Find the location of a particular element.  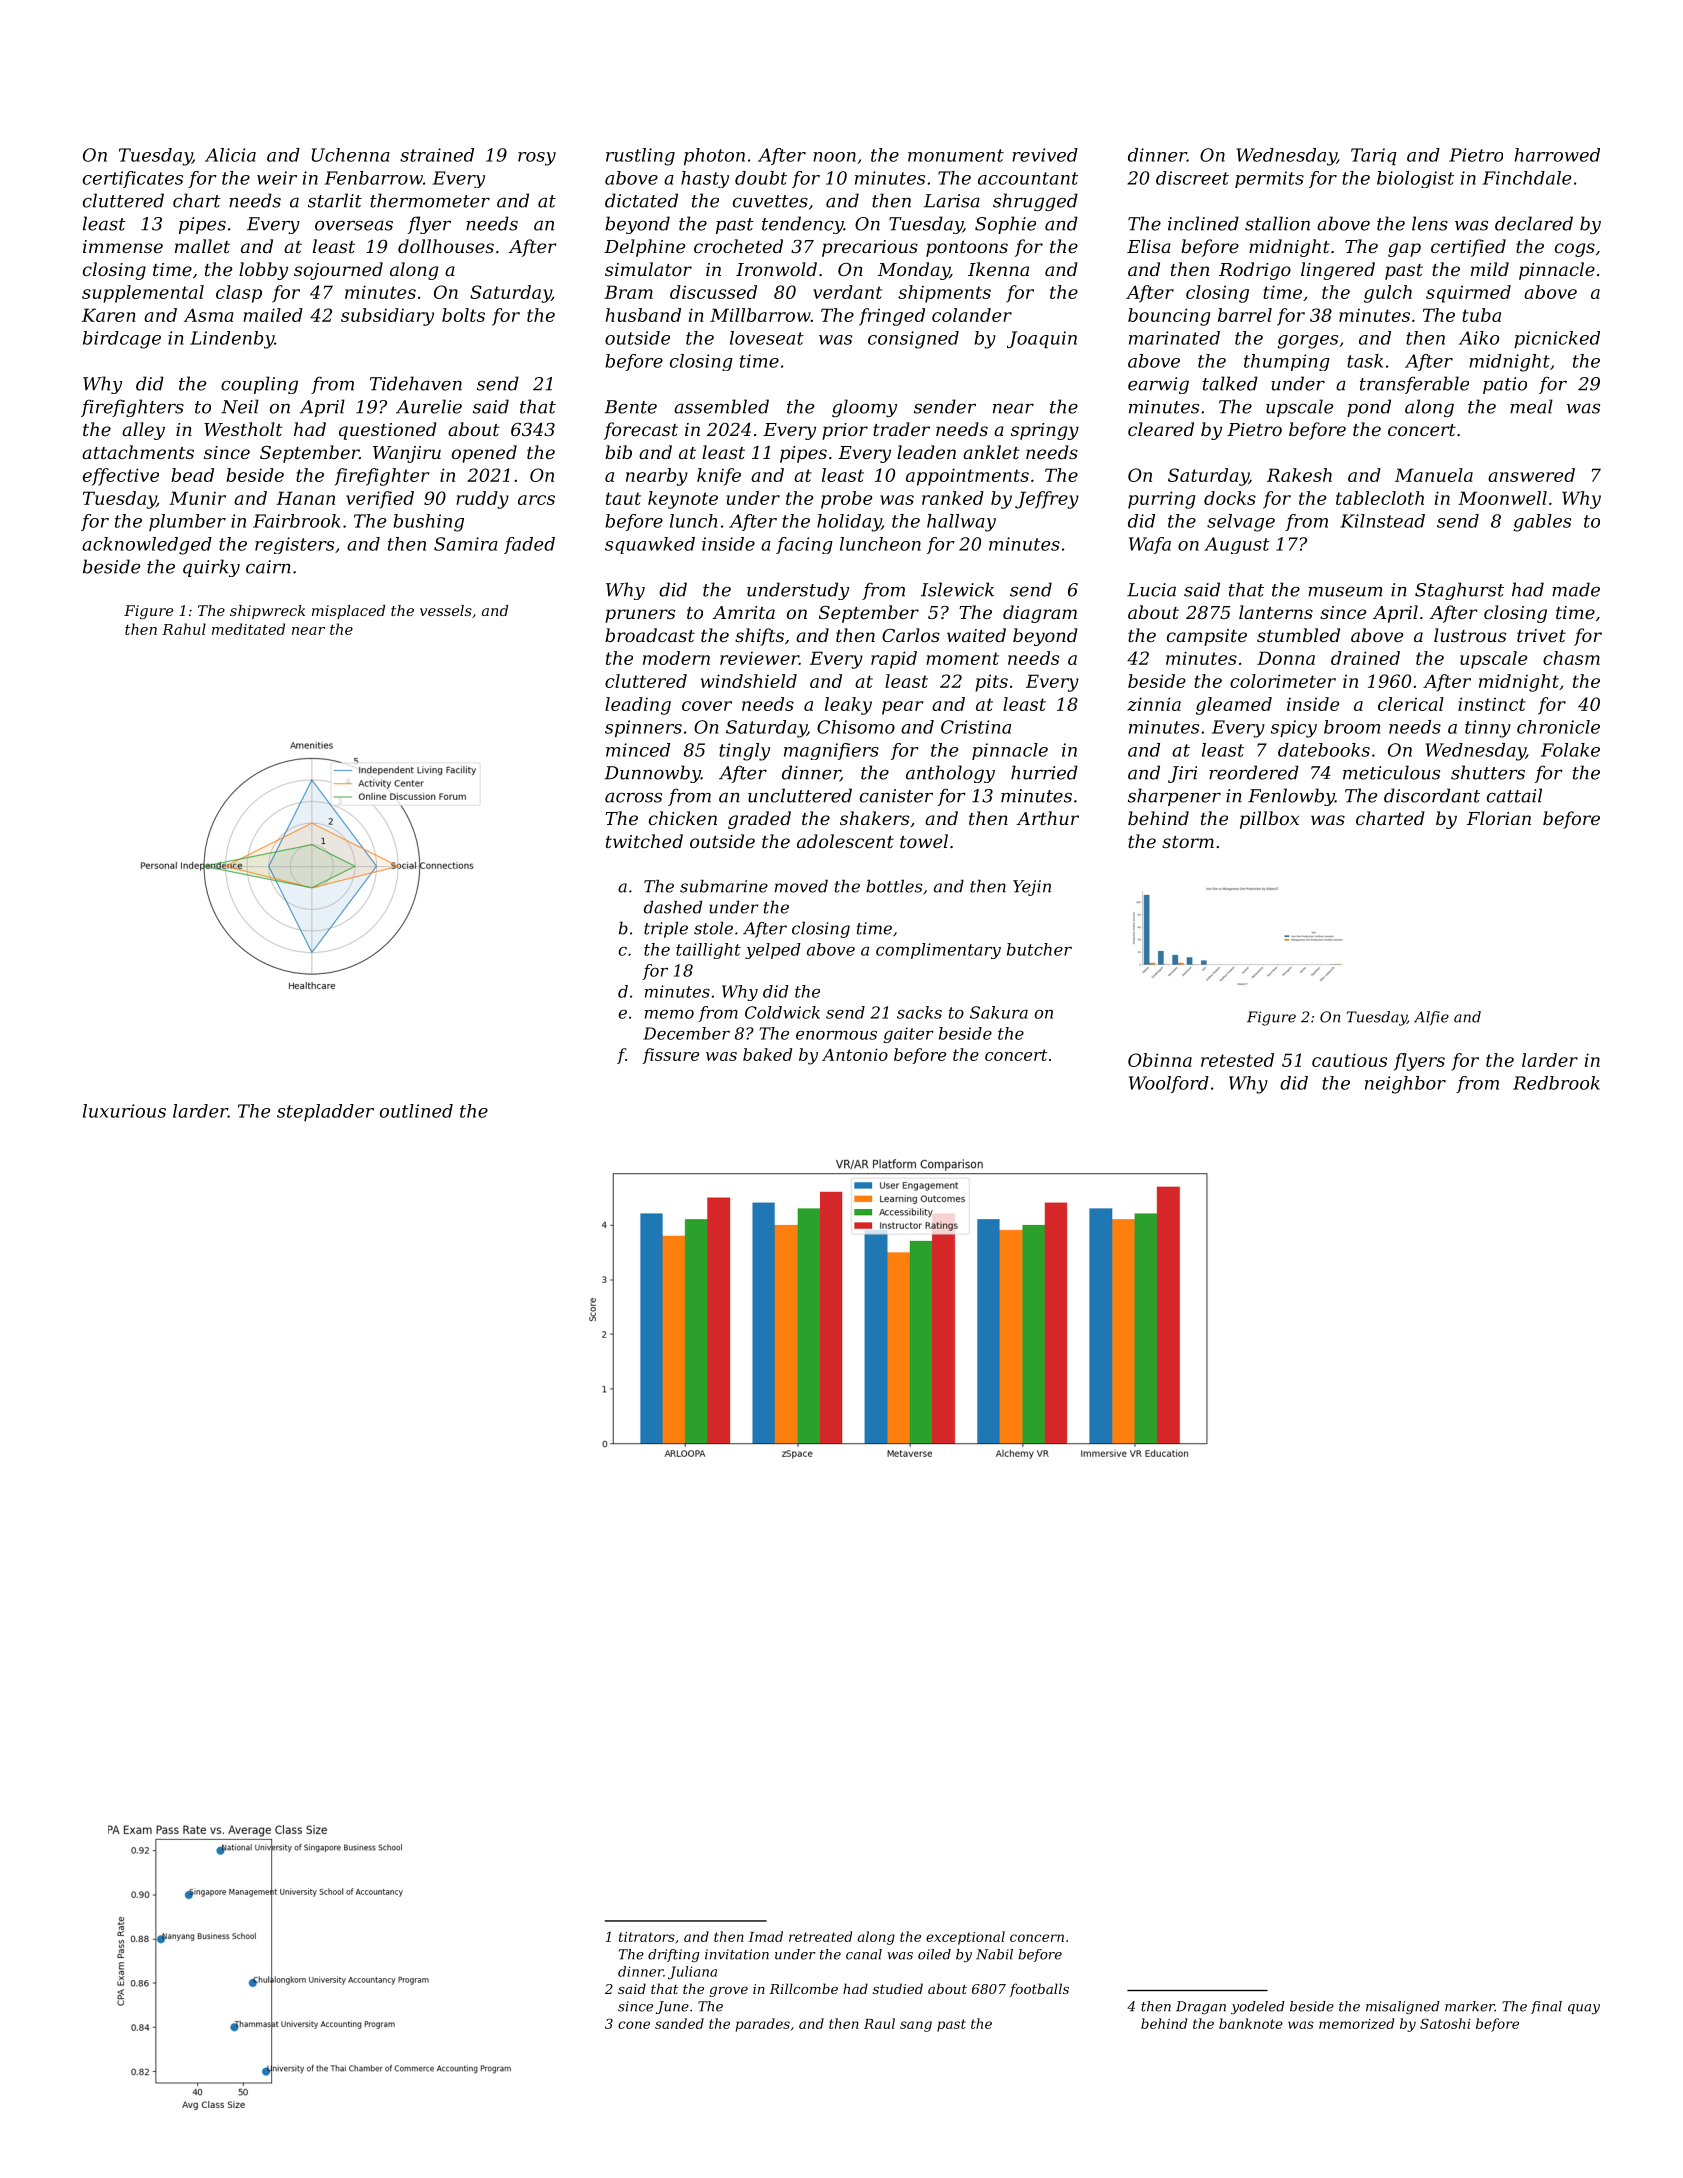

Uchenna is located at coordinates (351, 155).
